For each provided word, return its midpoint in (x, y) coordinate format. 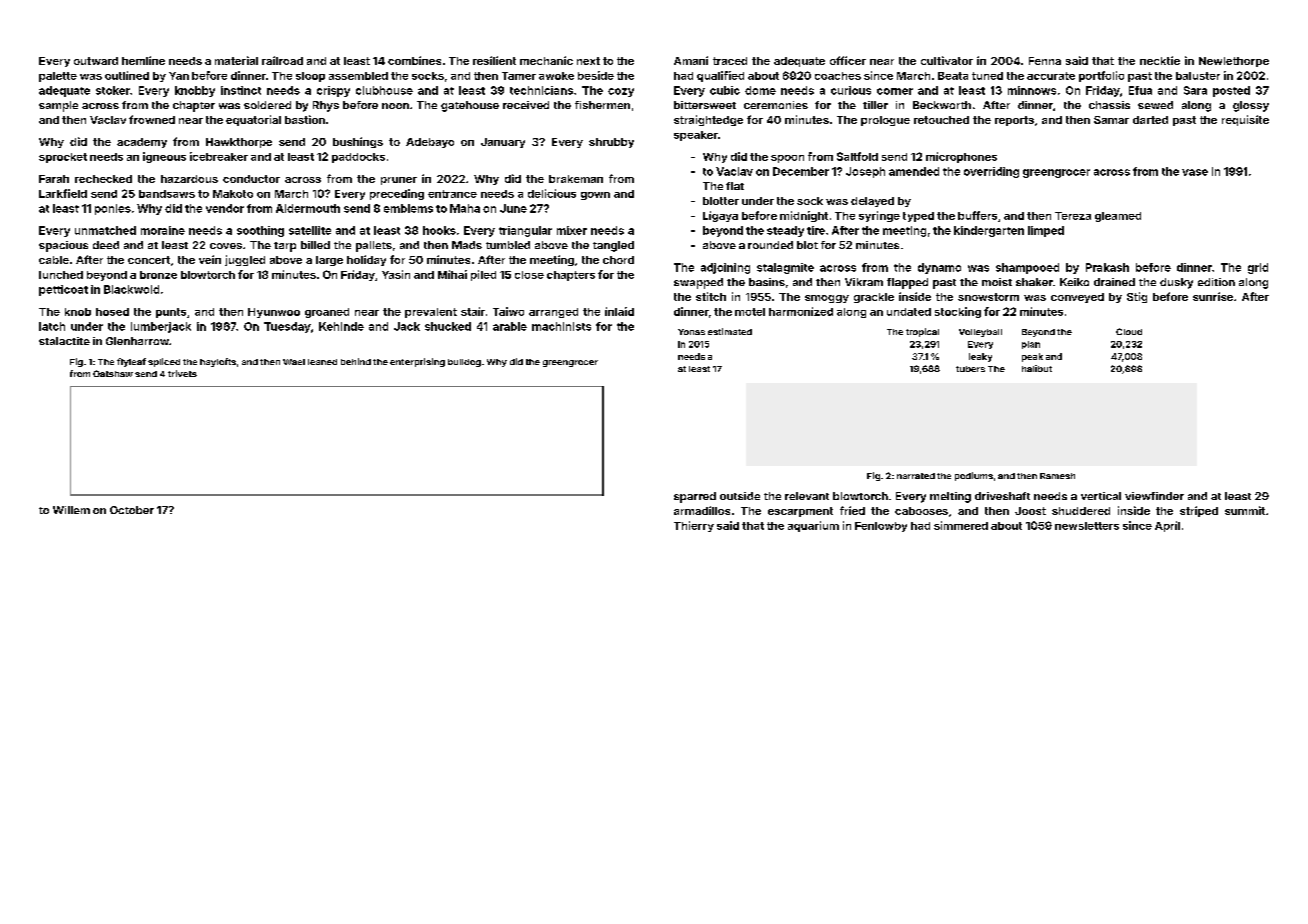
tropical (922, 332)
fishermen (602, 105)
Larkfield (63, 193)
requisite (1245, 120)
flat (735, 186)
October (132, 510)
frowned (152, 119)
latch (52, 326)
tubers (970, 369)
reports (1014, 121)
